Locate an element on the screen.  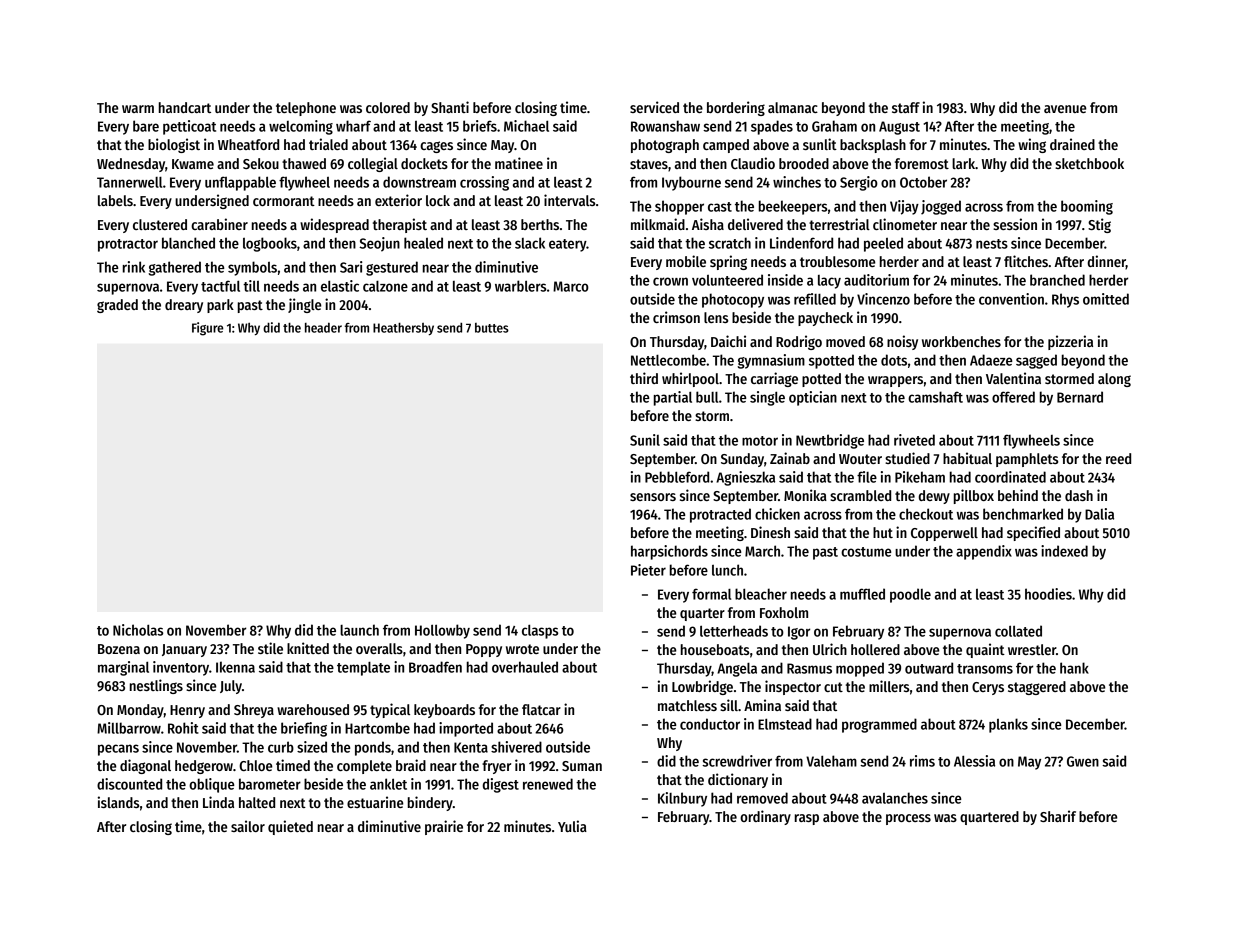
halted is located at coordinates (257, 802).
